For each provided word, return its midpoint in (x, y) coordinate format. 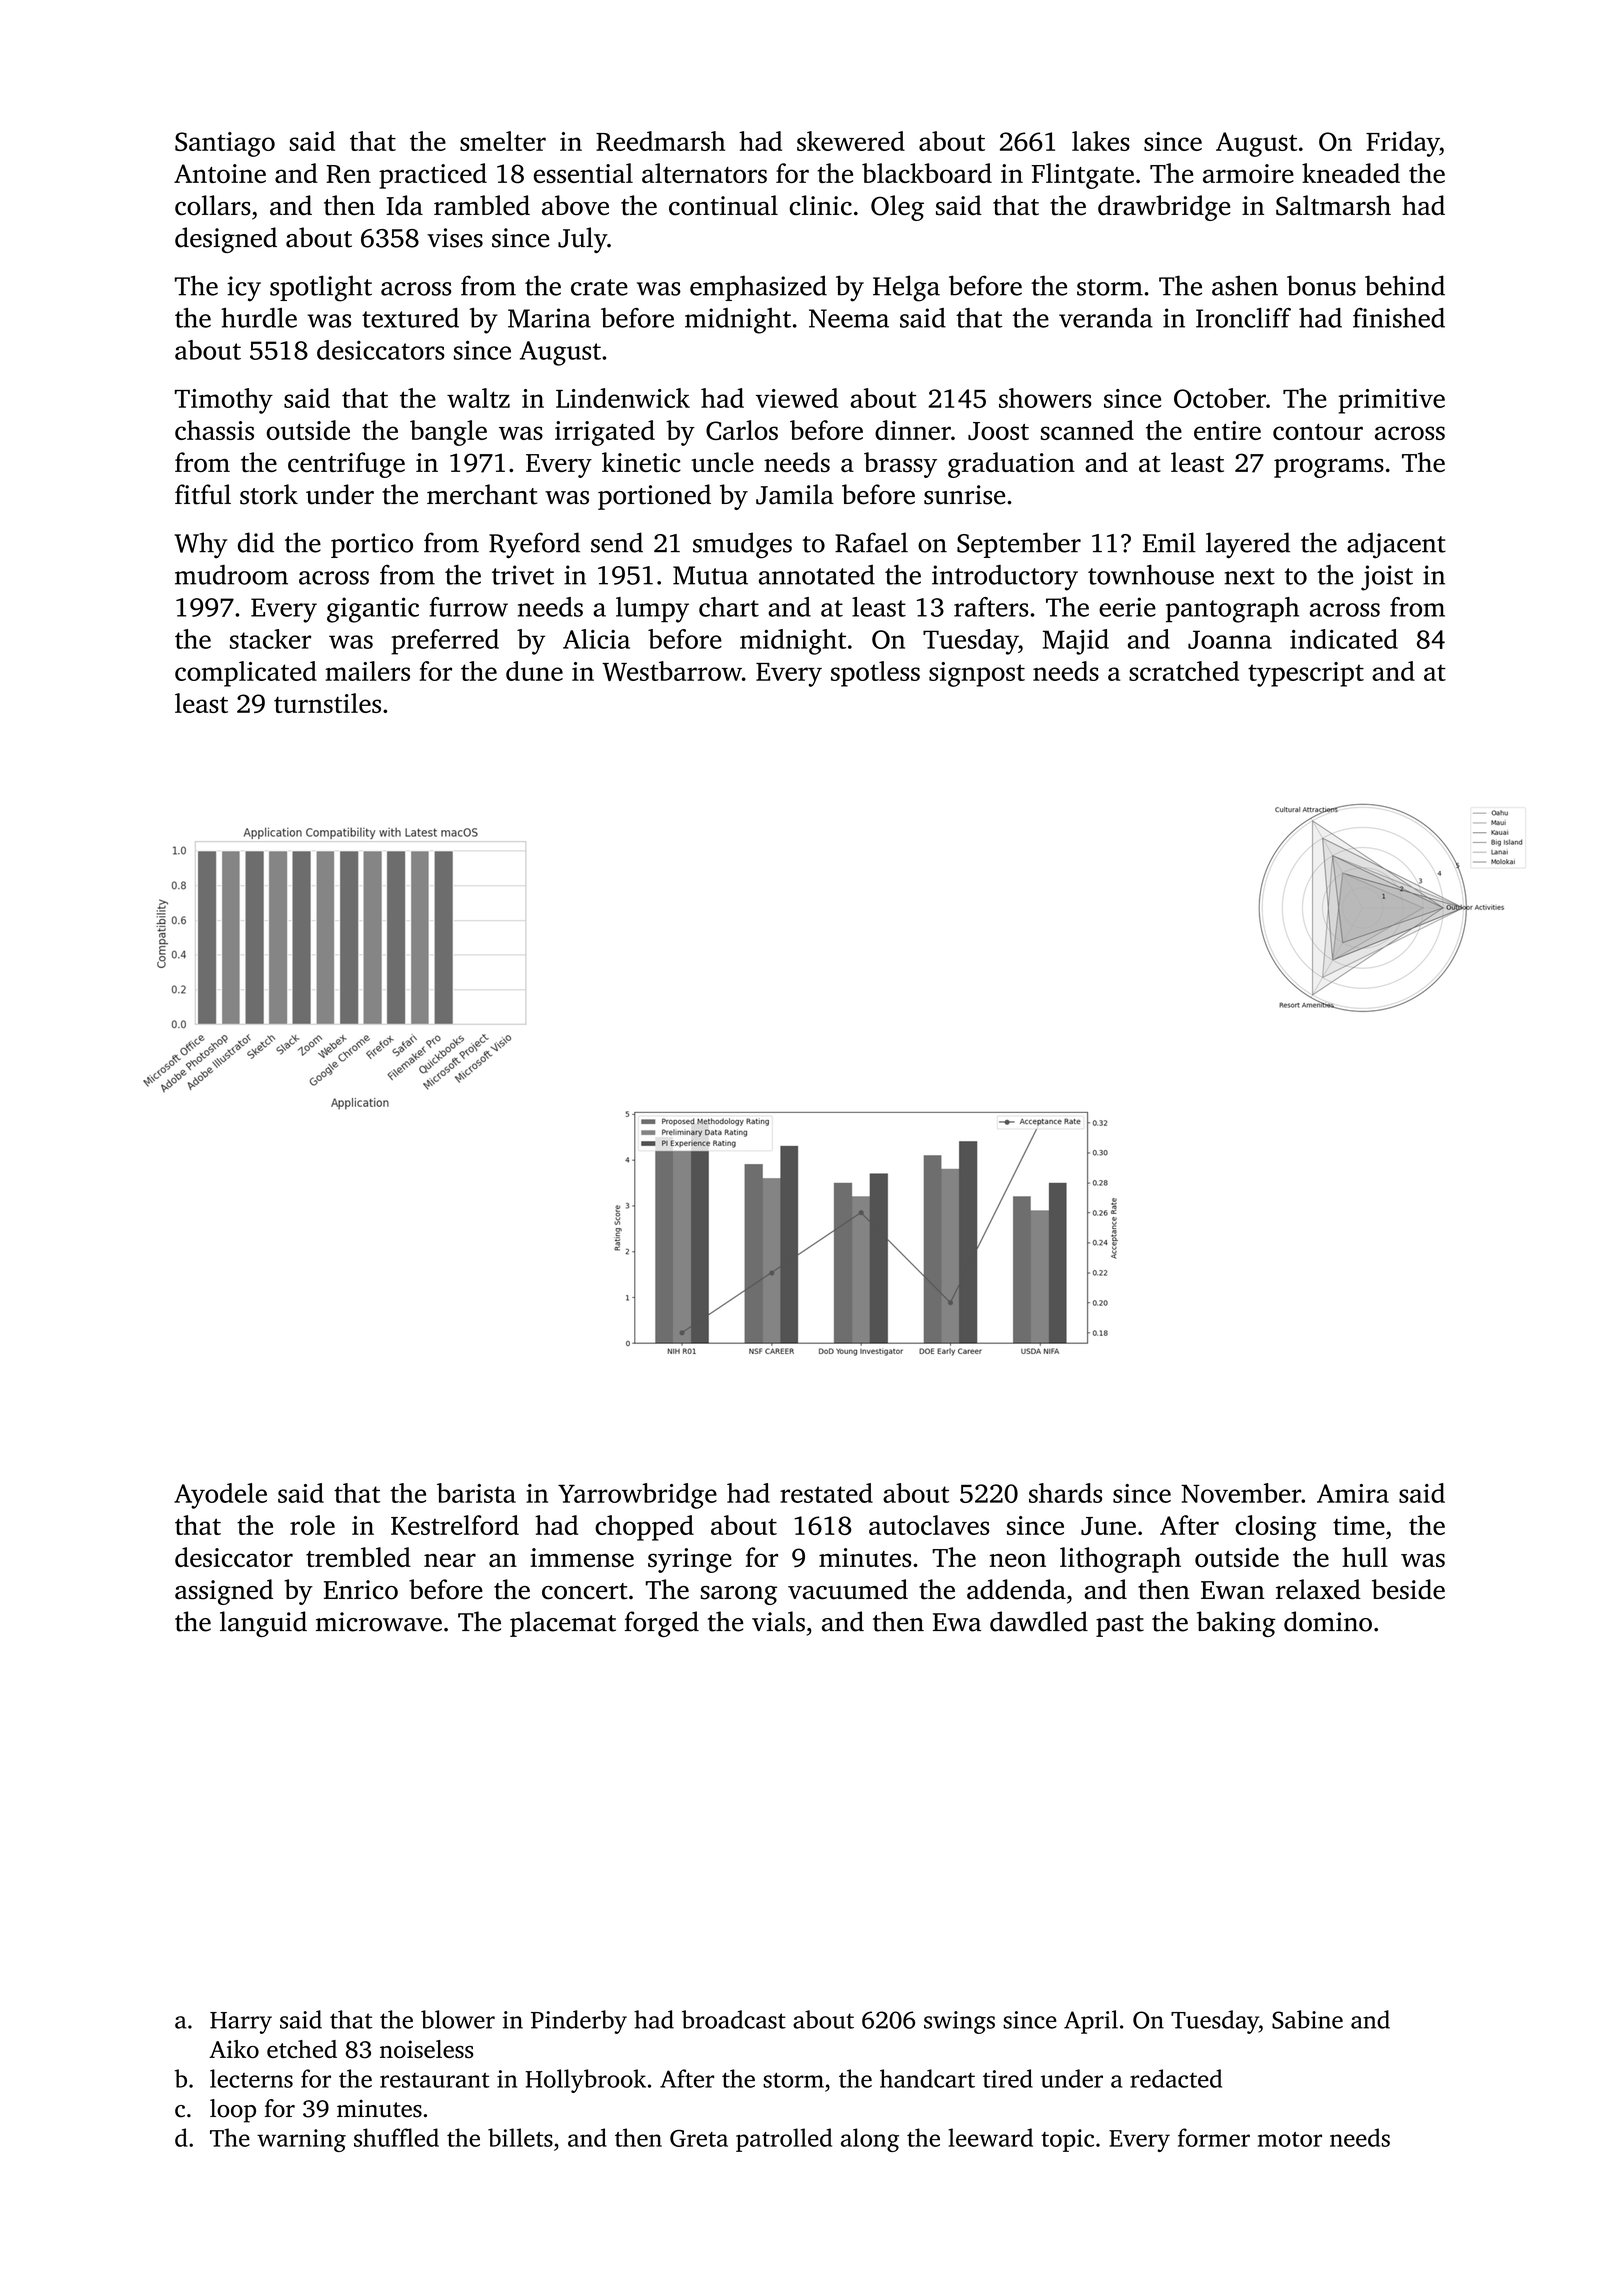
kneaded (1351, 173)
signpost (977, 674)
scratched (1184, 671)
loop (233, 2111)
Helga (906, 288)
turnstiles (327, 703)
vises (455, 238)
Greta (699, 2138)
